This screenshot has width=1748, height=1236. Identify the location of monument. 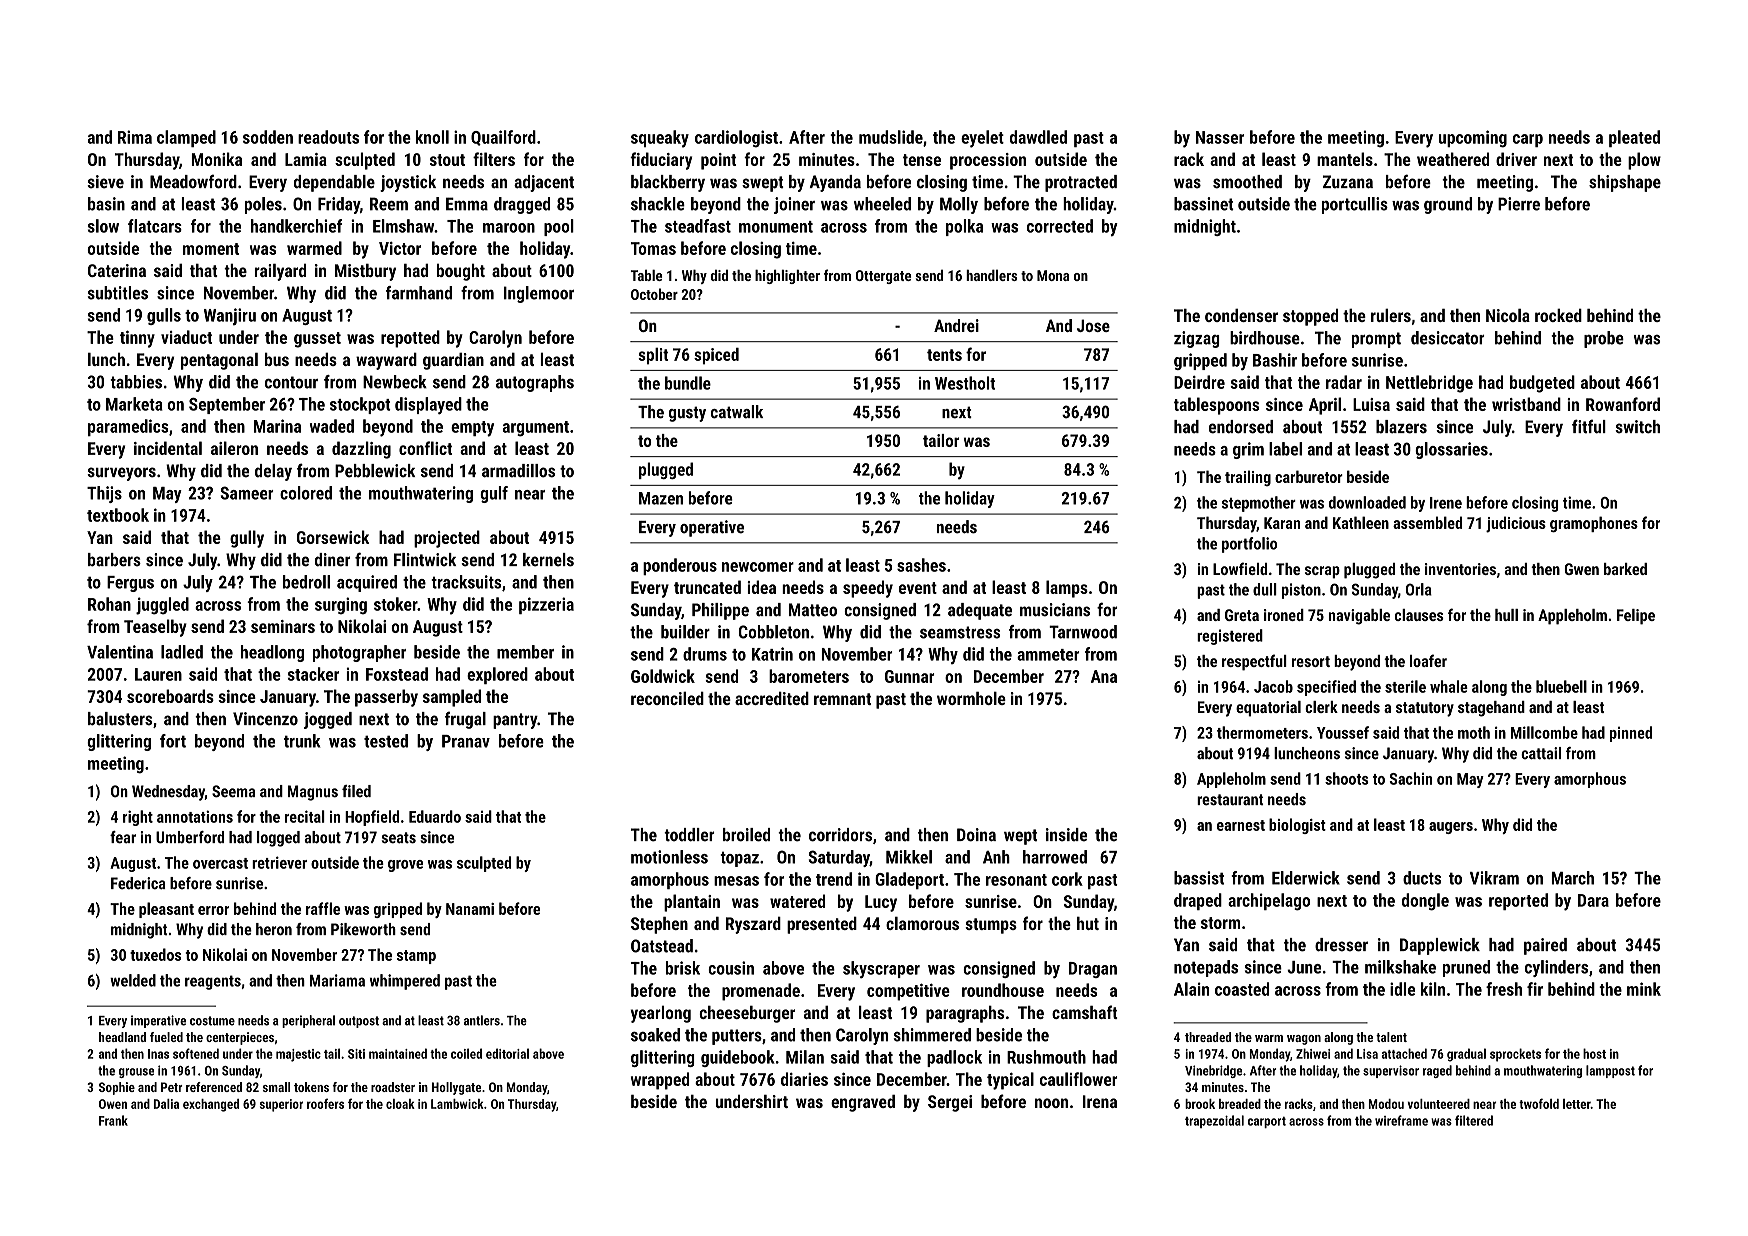
(776, 227).
